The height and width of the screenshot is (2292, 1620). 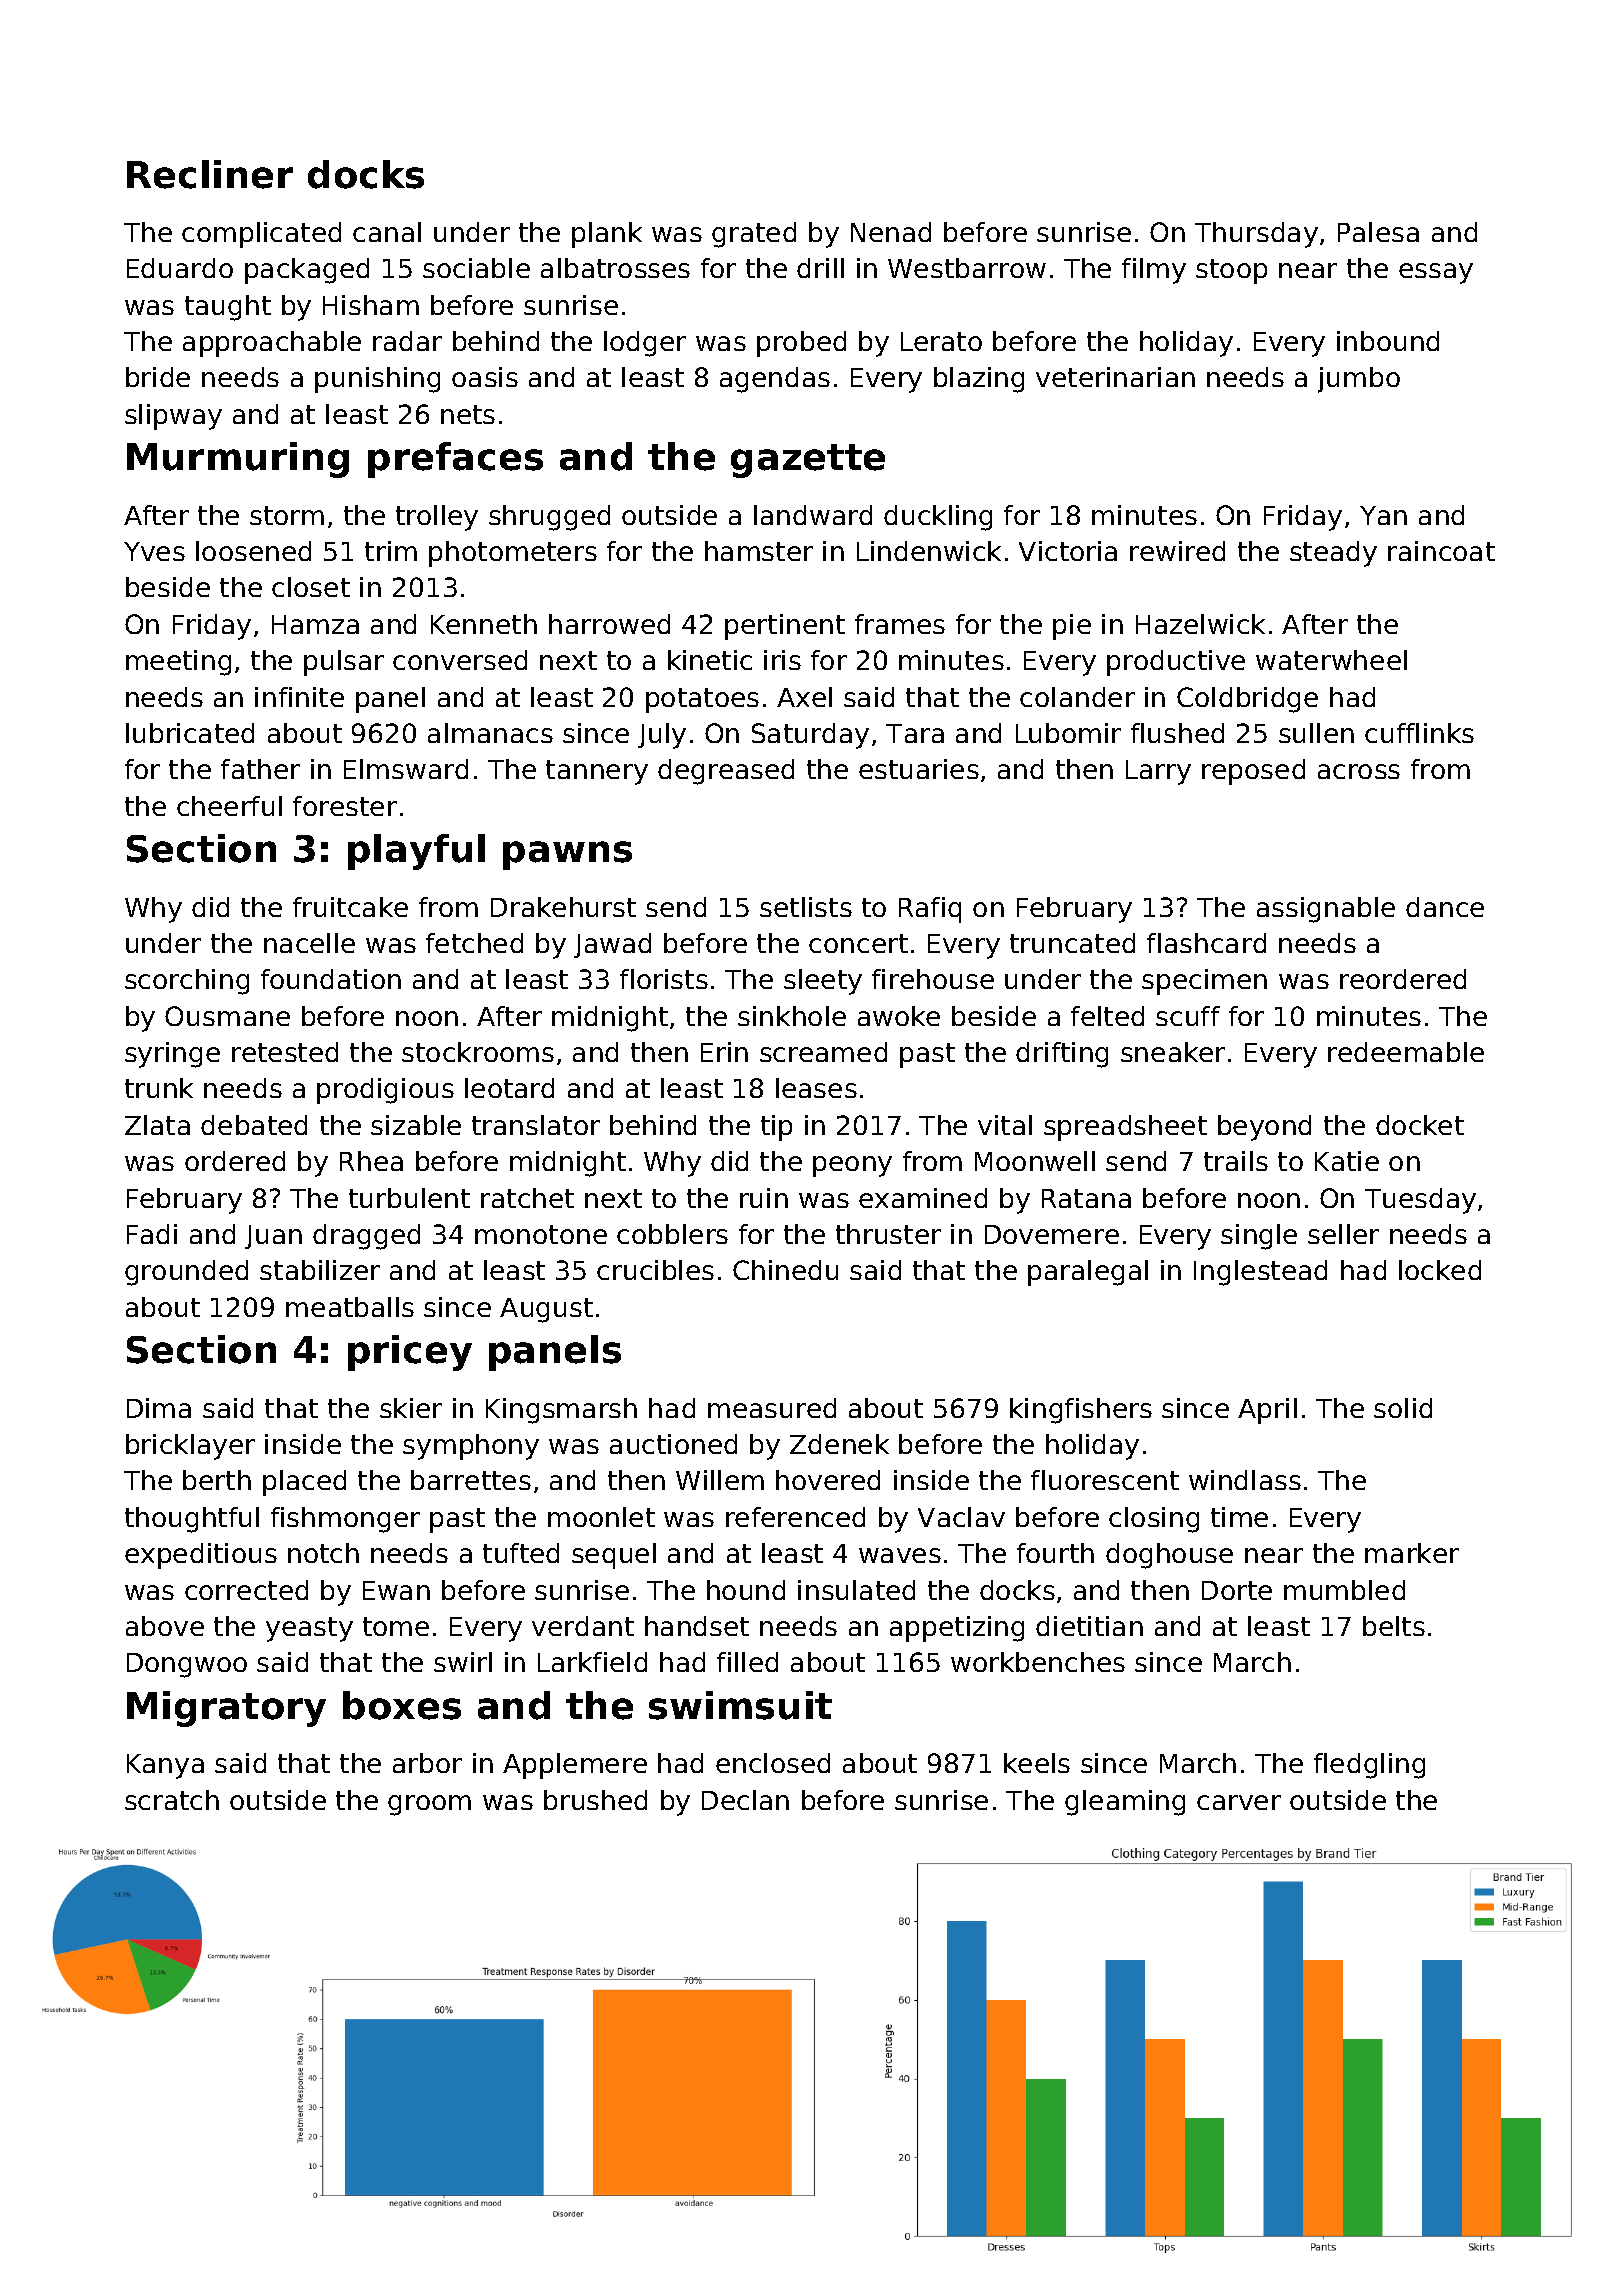 I want to click on plank, so click(x=607, y=235).
